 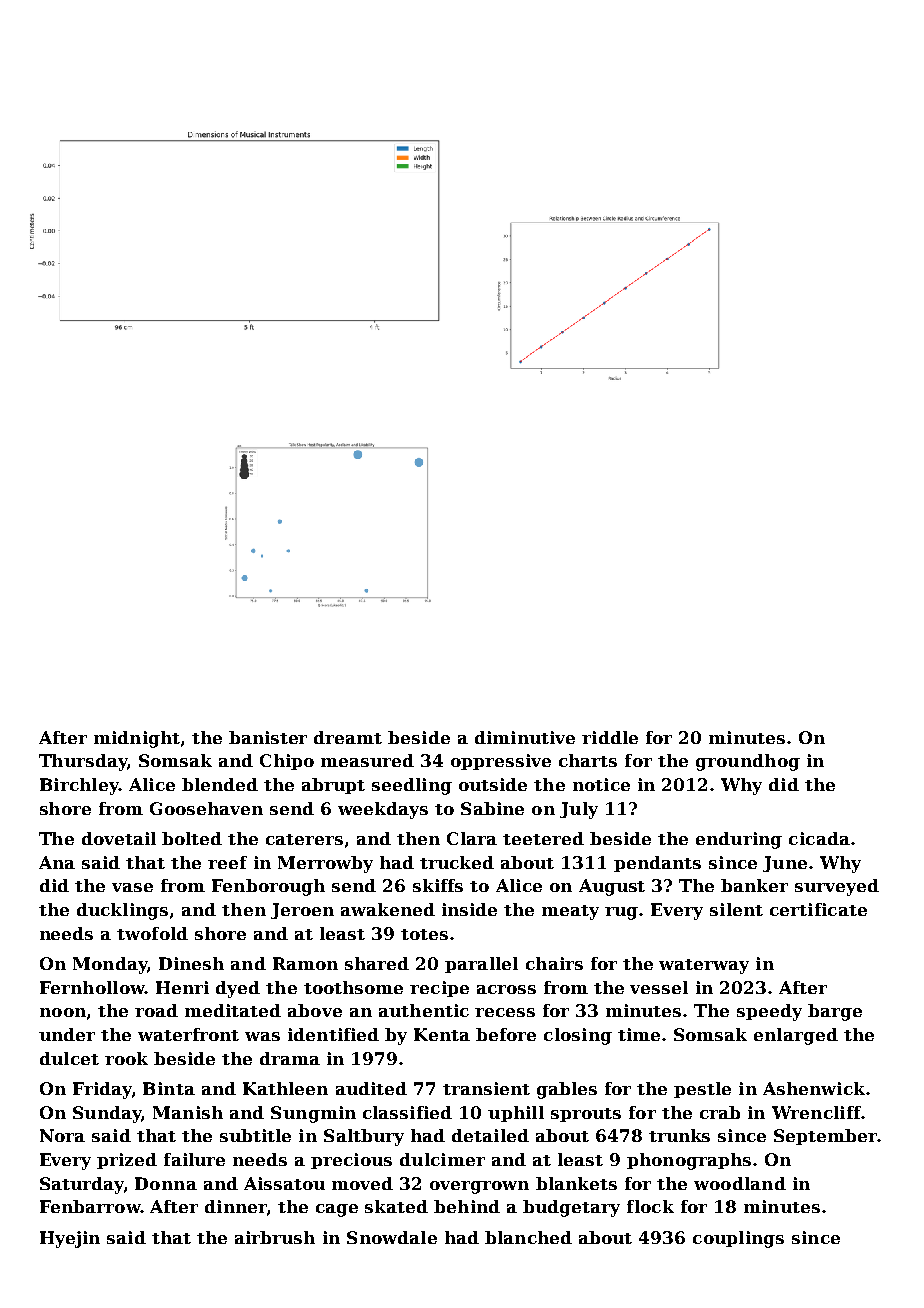 I want to click on banister, so click(x=268, y=737).
